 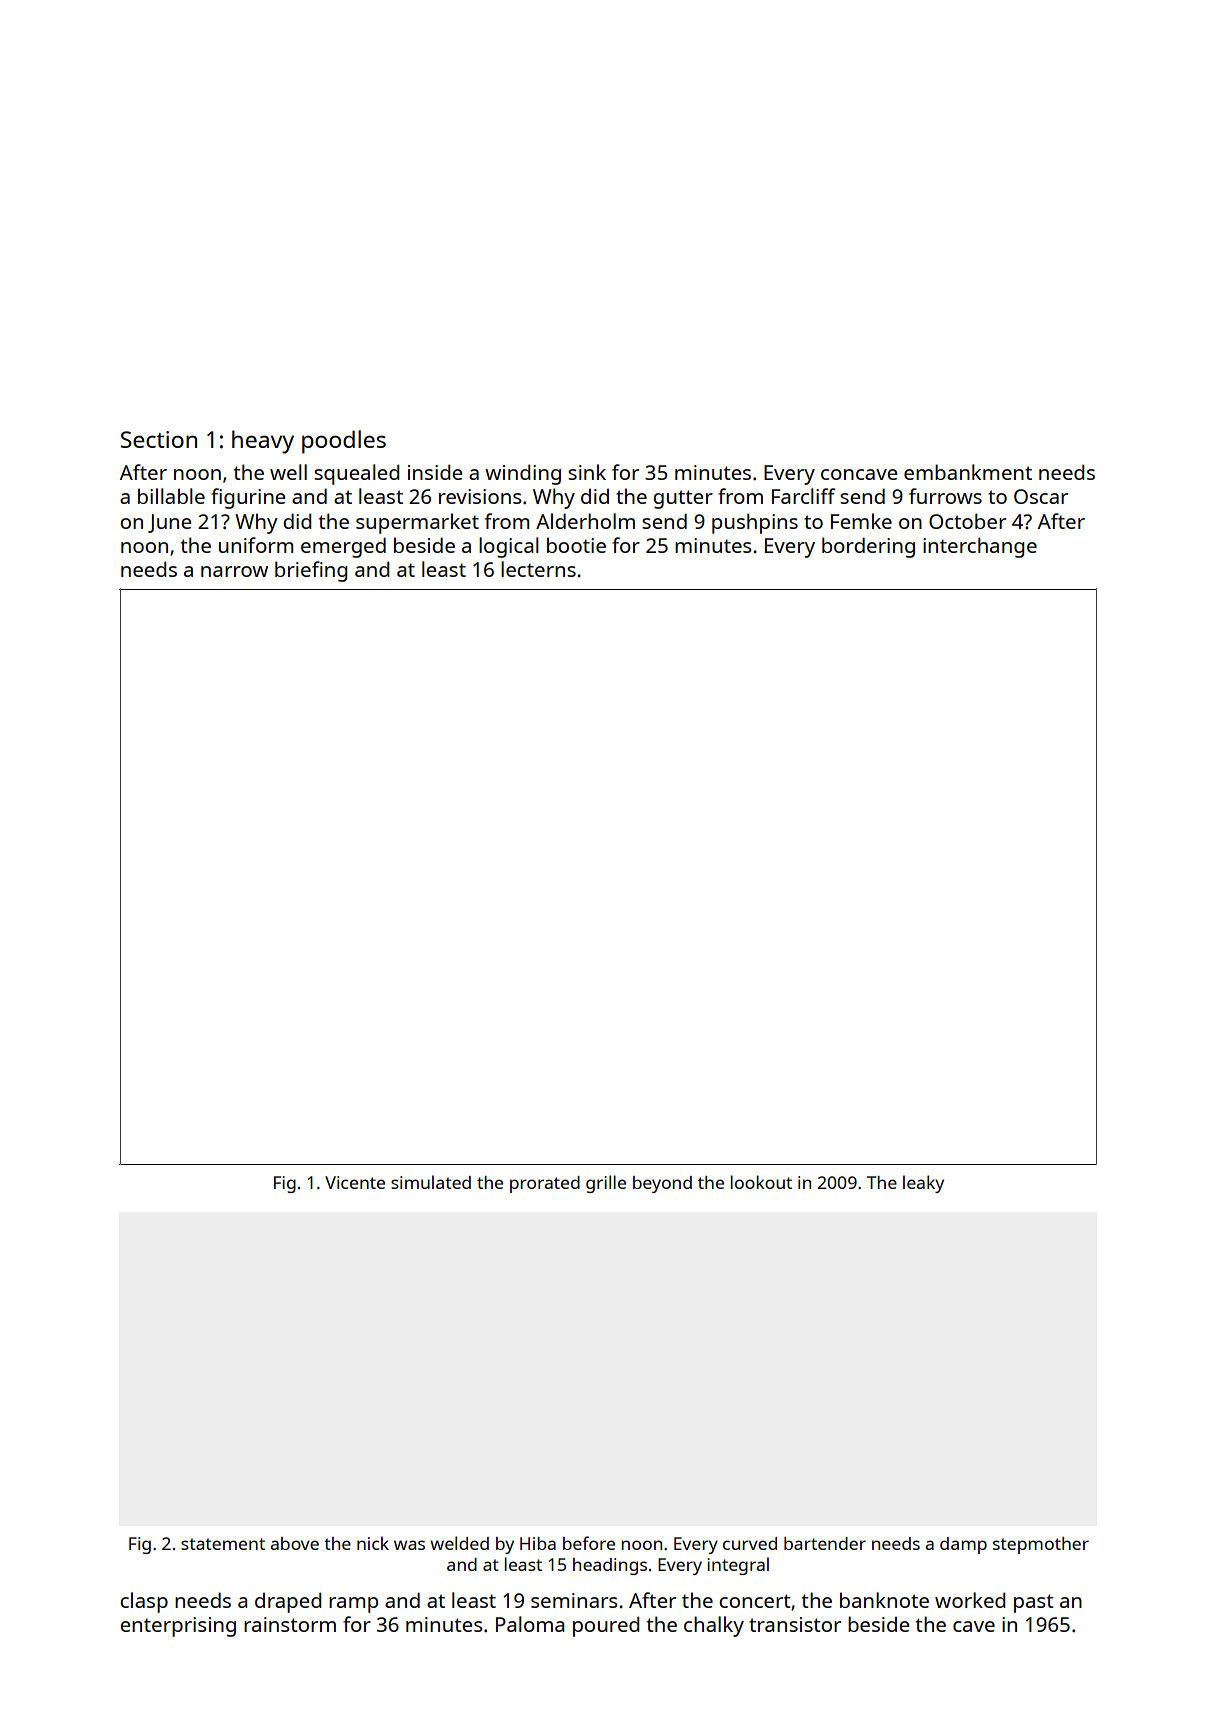 I want to click on draped, so click(x=288, y=1602).
